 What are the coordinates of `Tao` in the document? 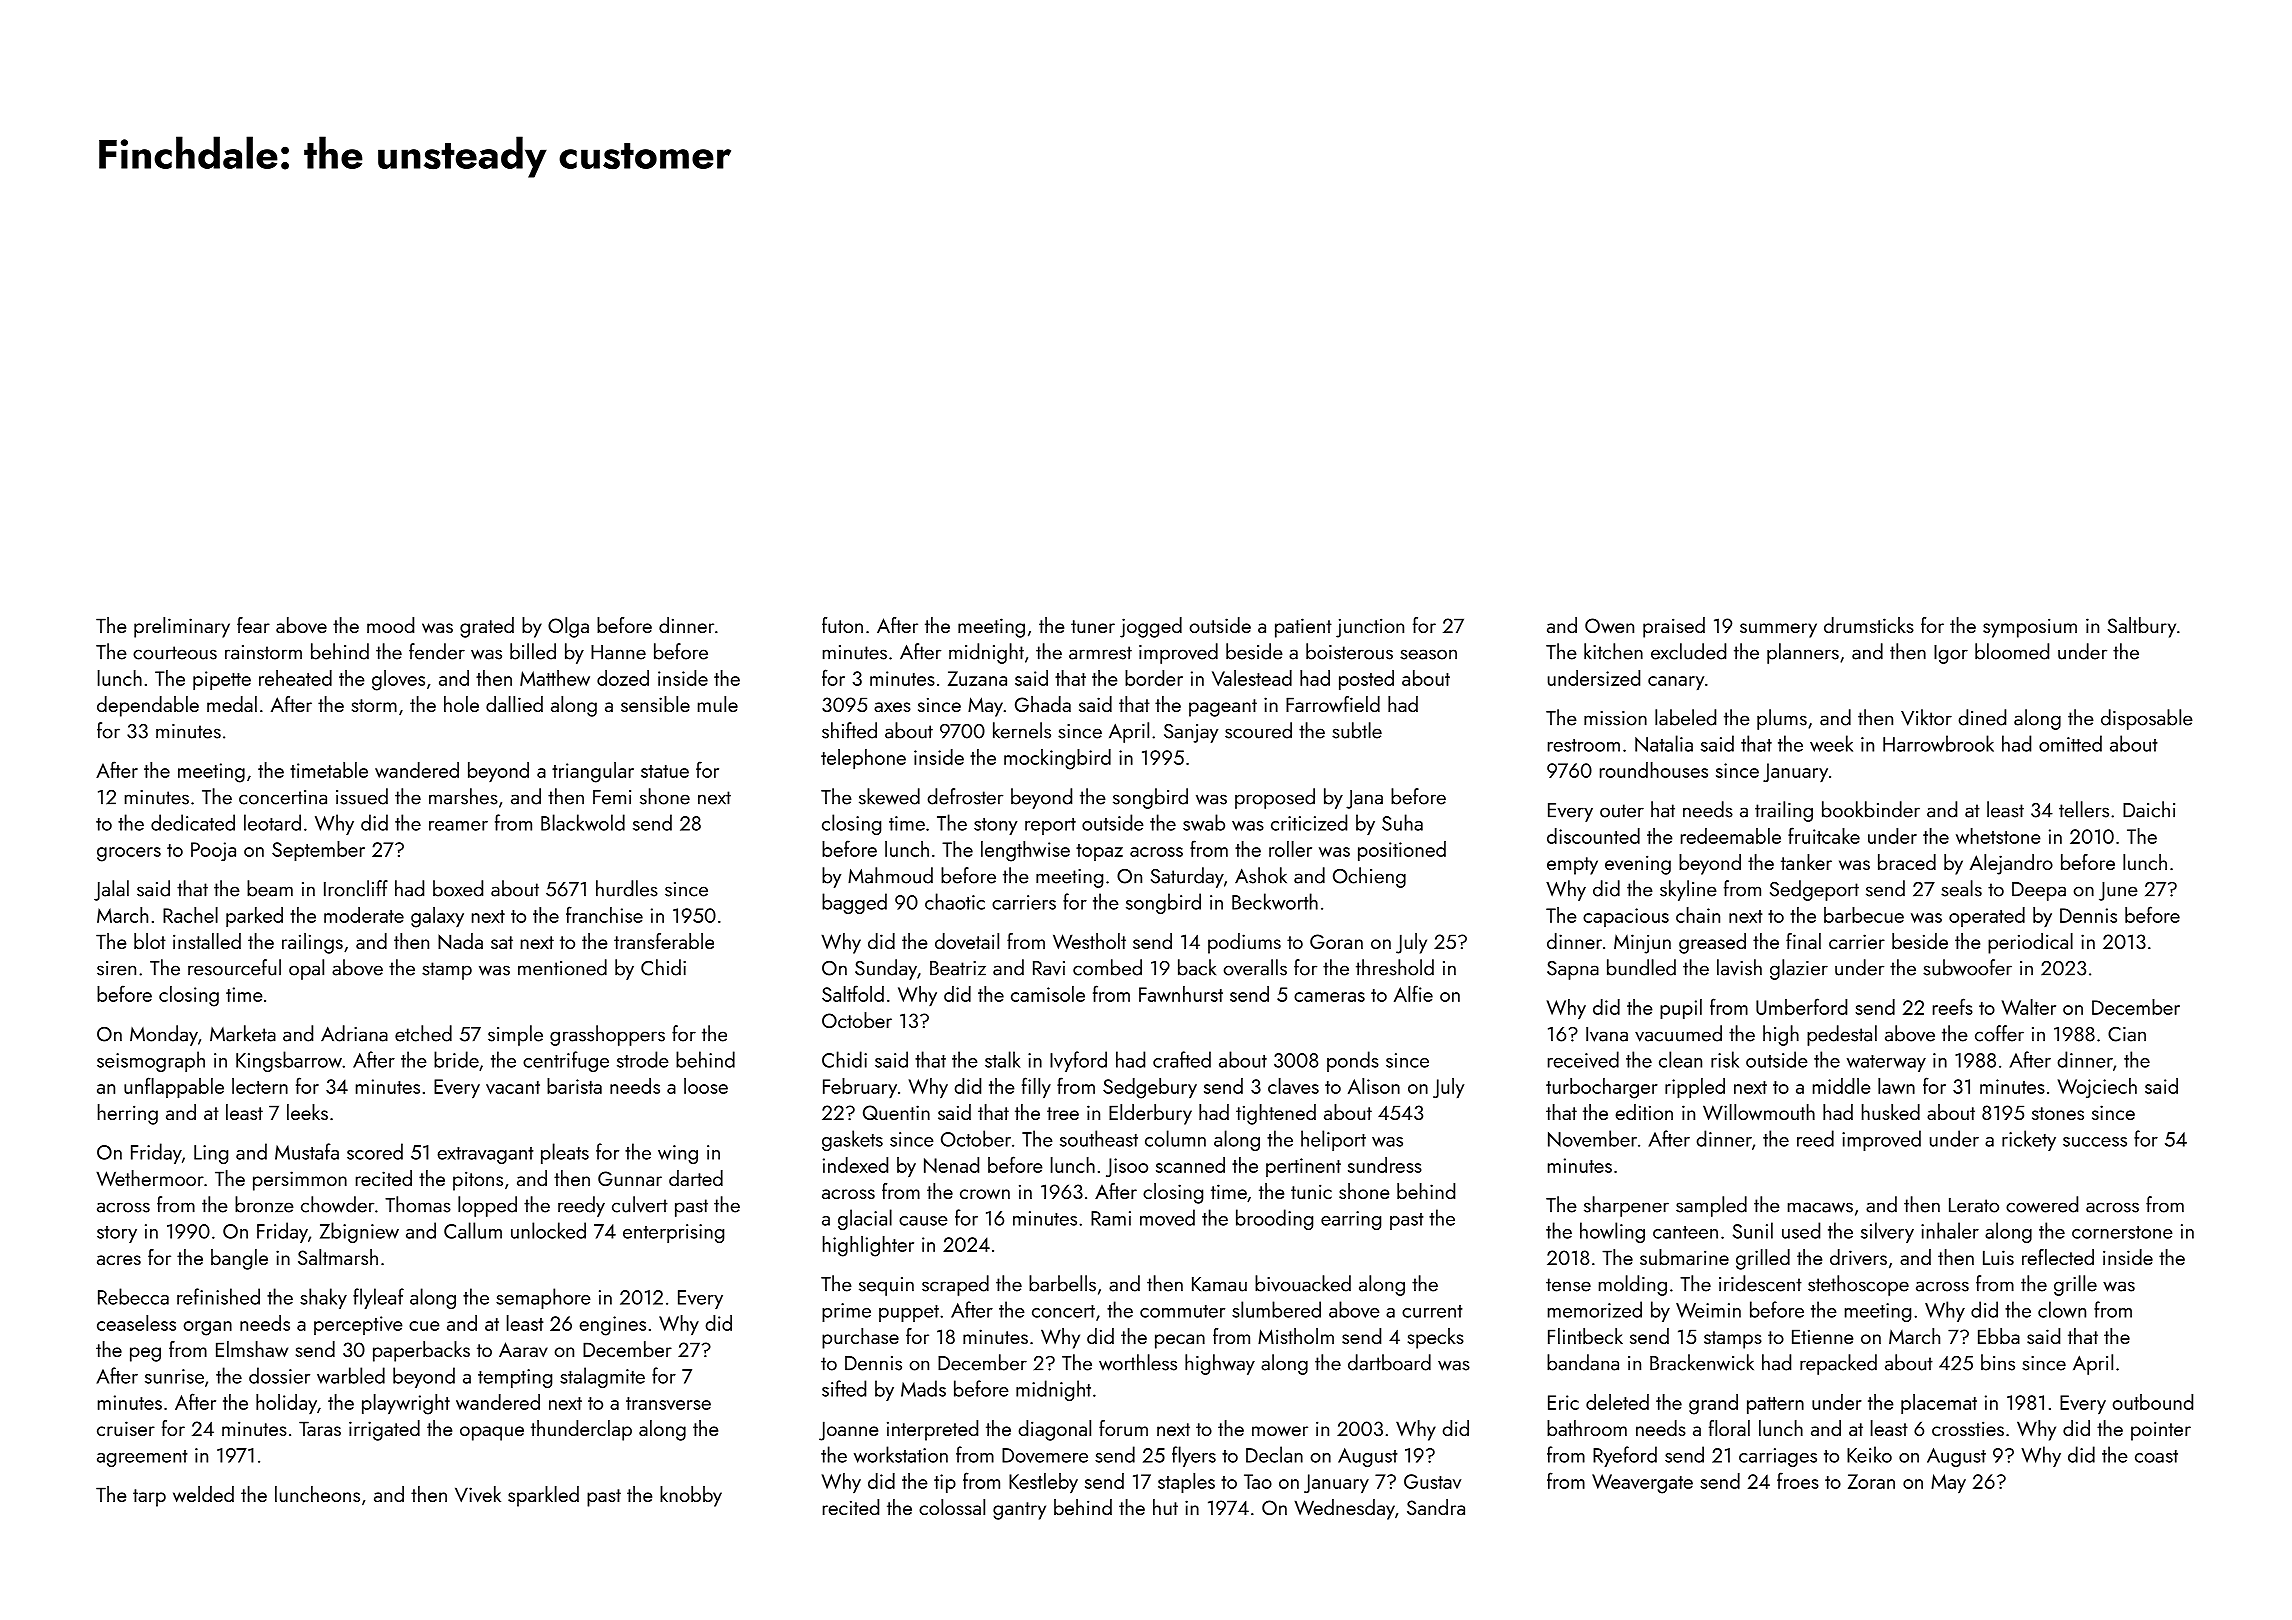 It's located at (1258, 1481).
